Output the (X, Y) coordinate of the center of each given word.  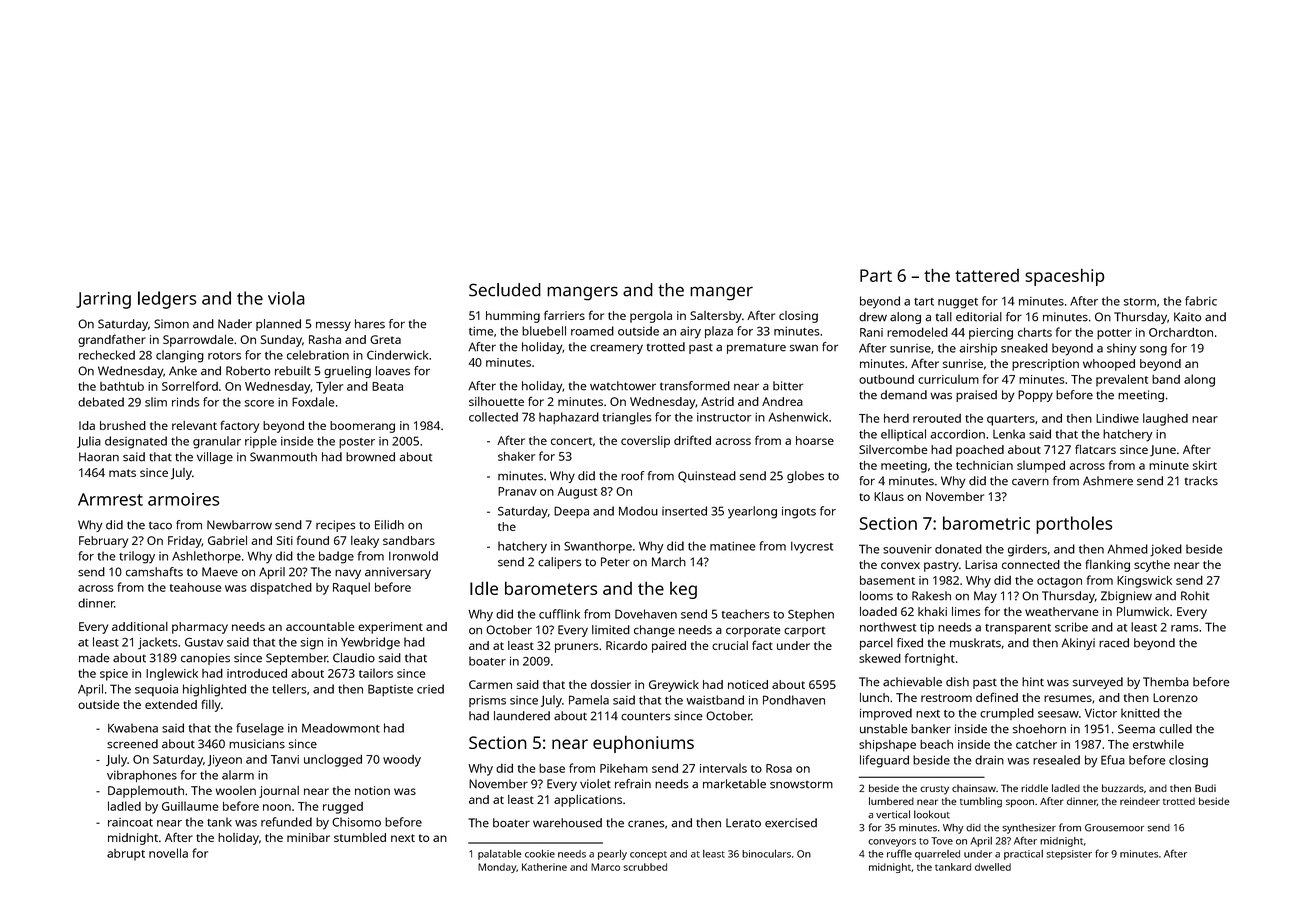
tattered (987, 275)
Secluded (505, 290)
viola (286, 298)
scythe (1152, 566)
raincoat (130, 822)
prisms (487, 701)
